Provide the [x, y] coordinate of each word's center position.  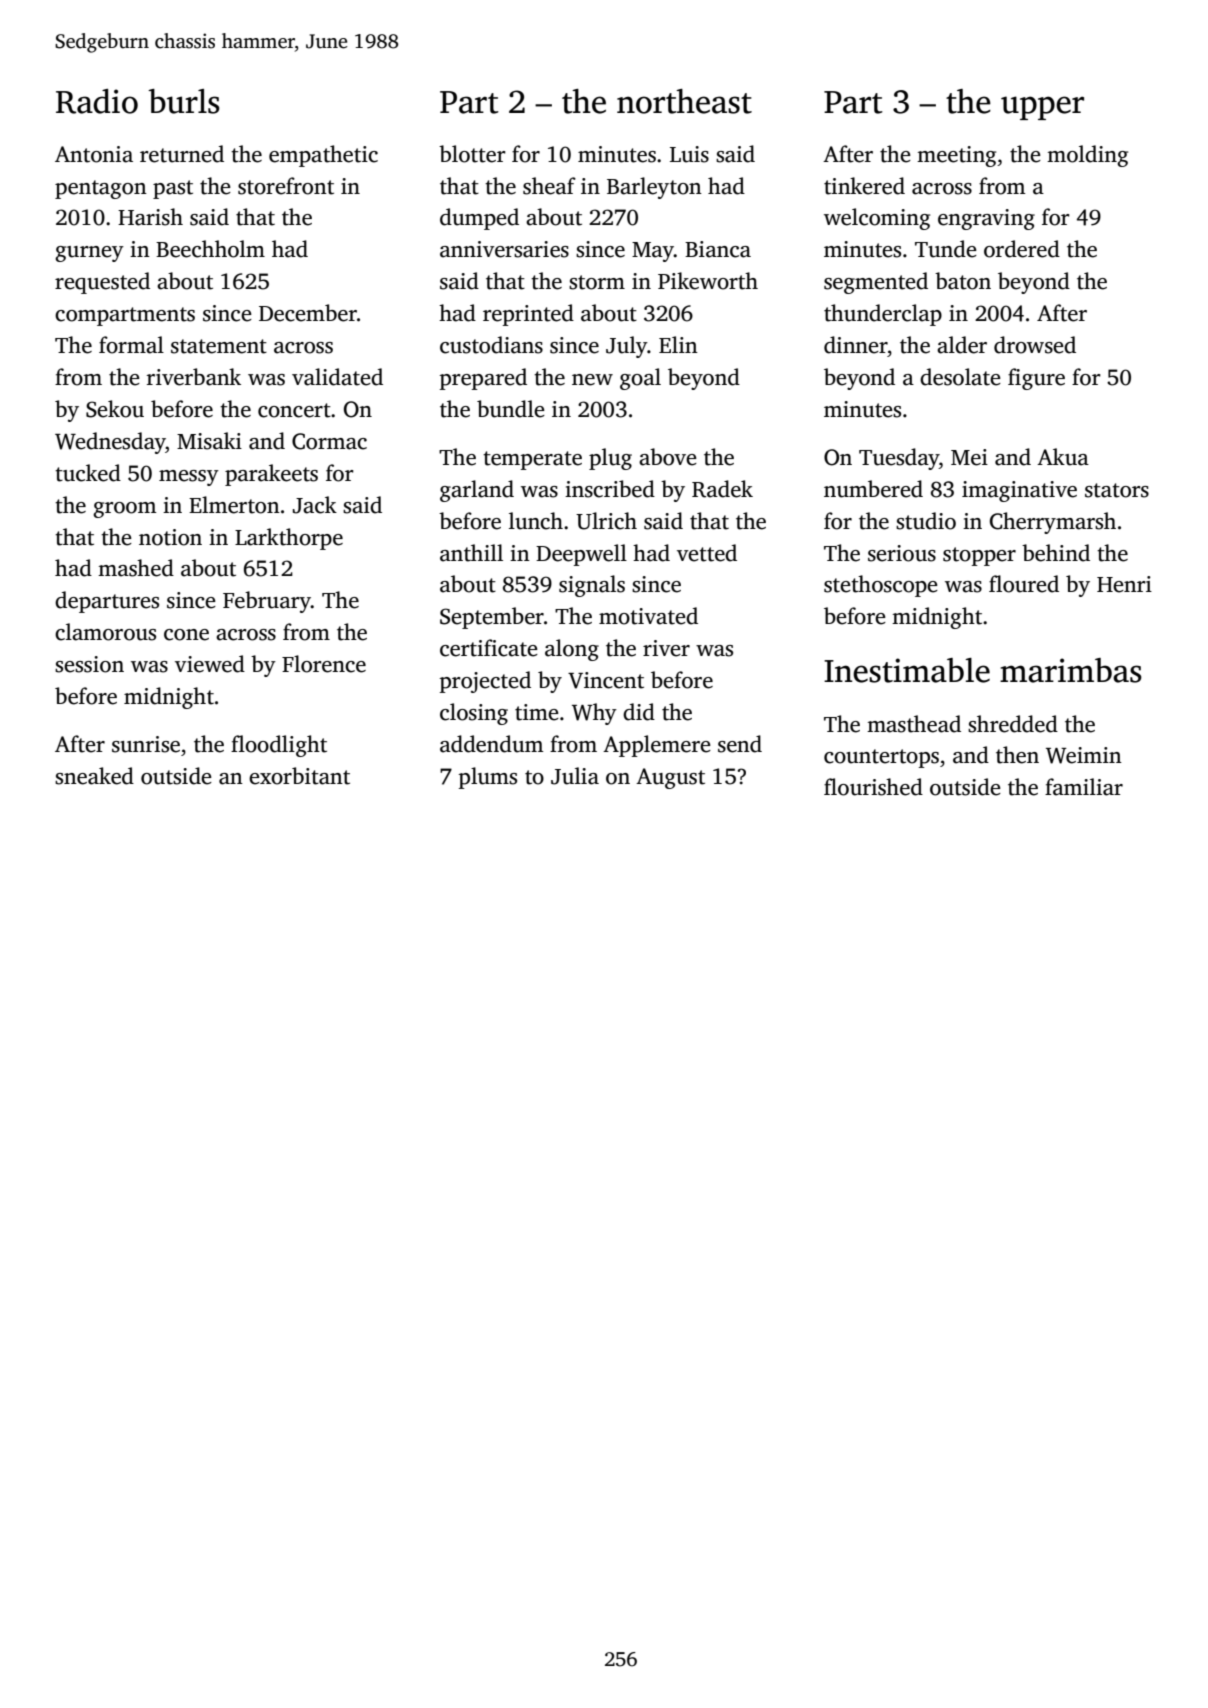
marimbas [1071, 670]
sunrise [146, 744]
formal [131, 345]
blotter [472, 154]
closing [474, 714]
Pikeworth [708, 281]
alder [962, 345]
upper [1042, 108]
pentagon [101, 189]
